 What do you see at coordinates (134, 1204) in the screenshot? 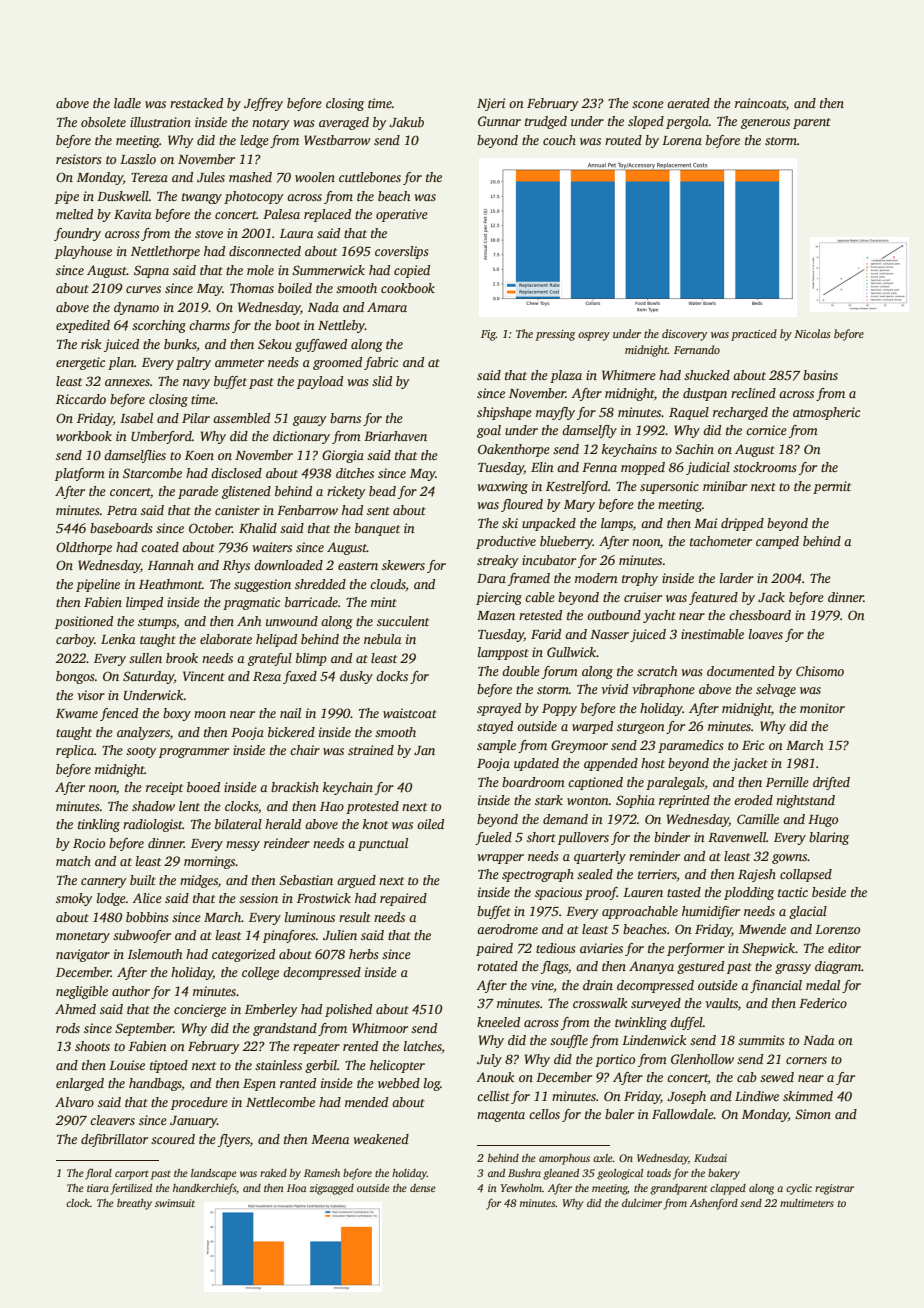
I see `breathy` at bounding box center [134, 1204].
